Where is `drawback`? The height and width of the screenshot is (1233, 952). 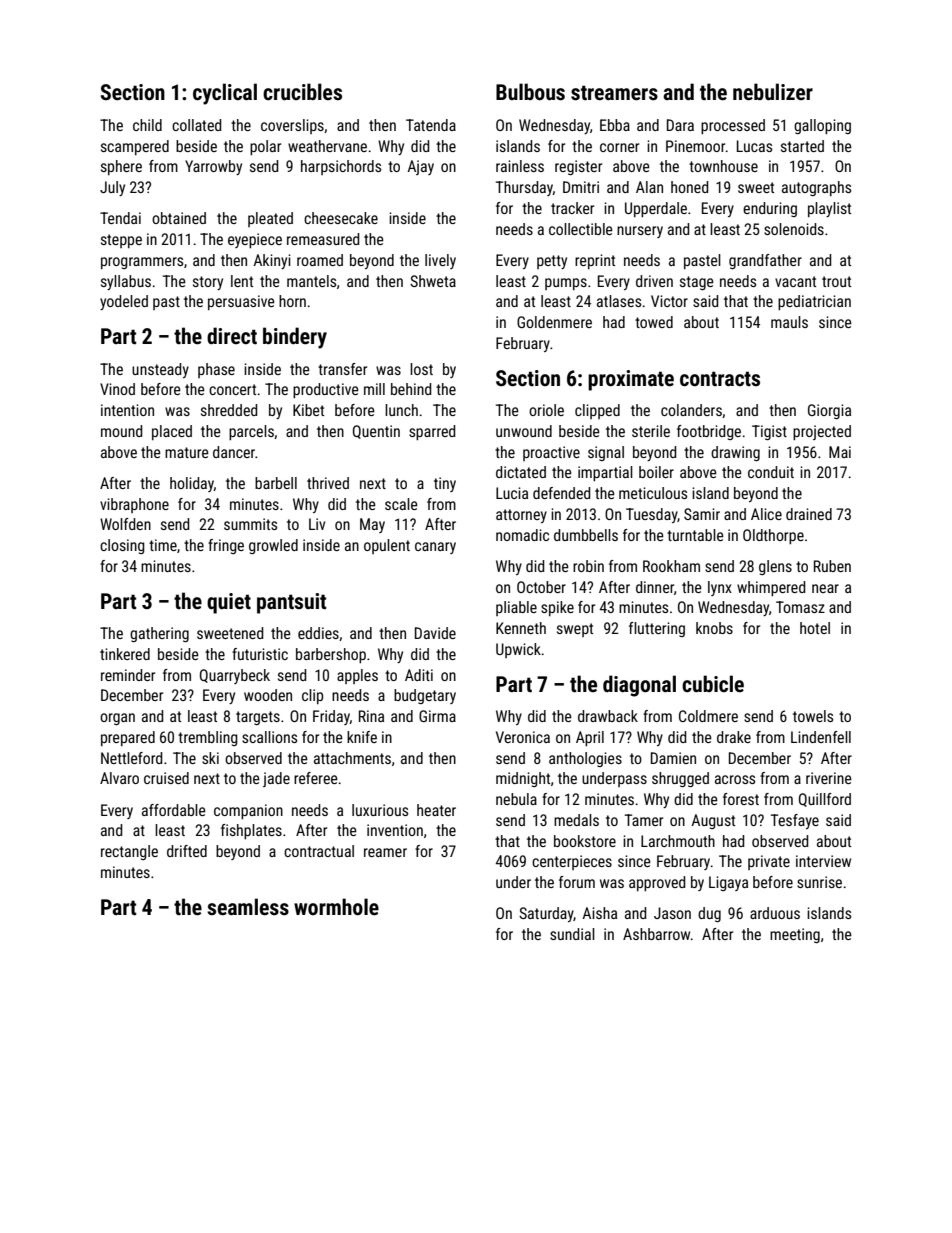 drawback is located at coordinates (608, 716).
